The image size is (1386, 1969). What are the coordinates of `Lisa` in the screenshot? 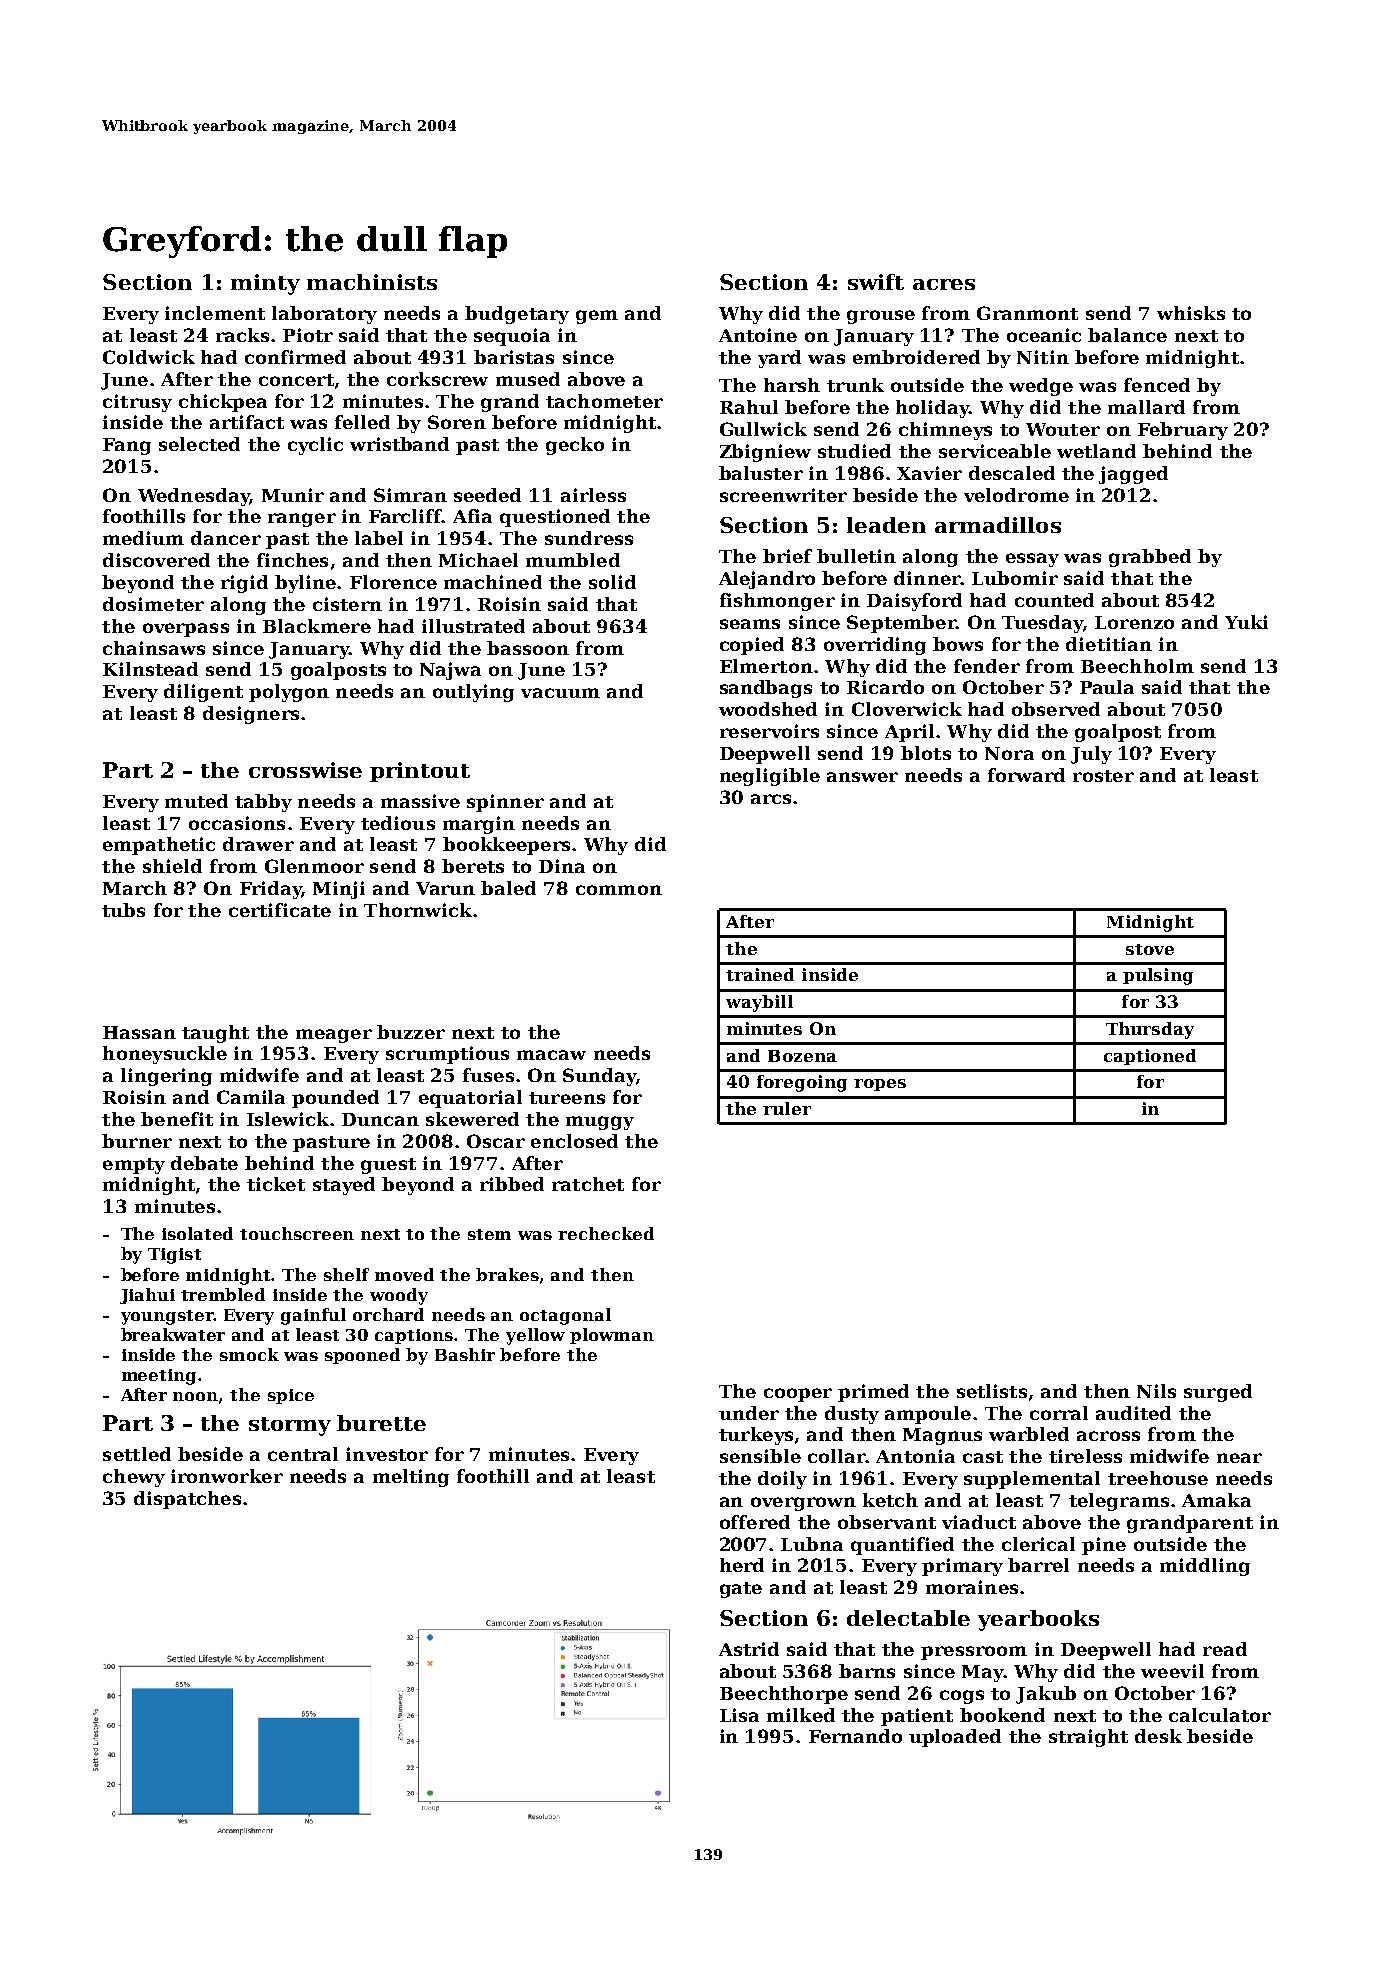 It's located at (739, 1715).
